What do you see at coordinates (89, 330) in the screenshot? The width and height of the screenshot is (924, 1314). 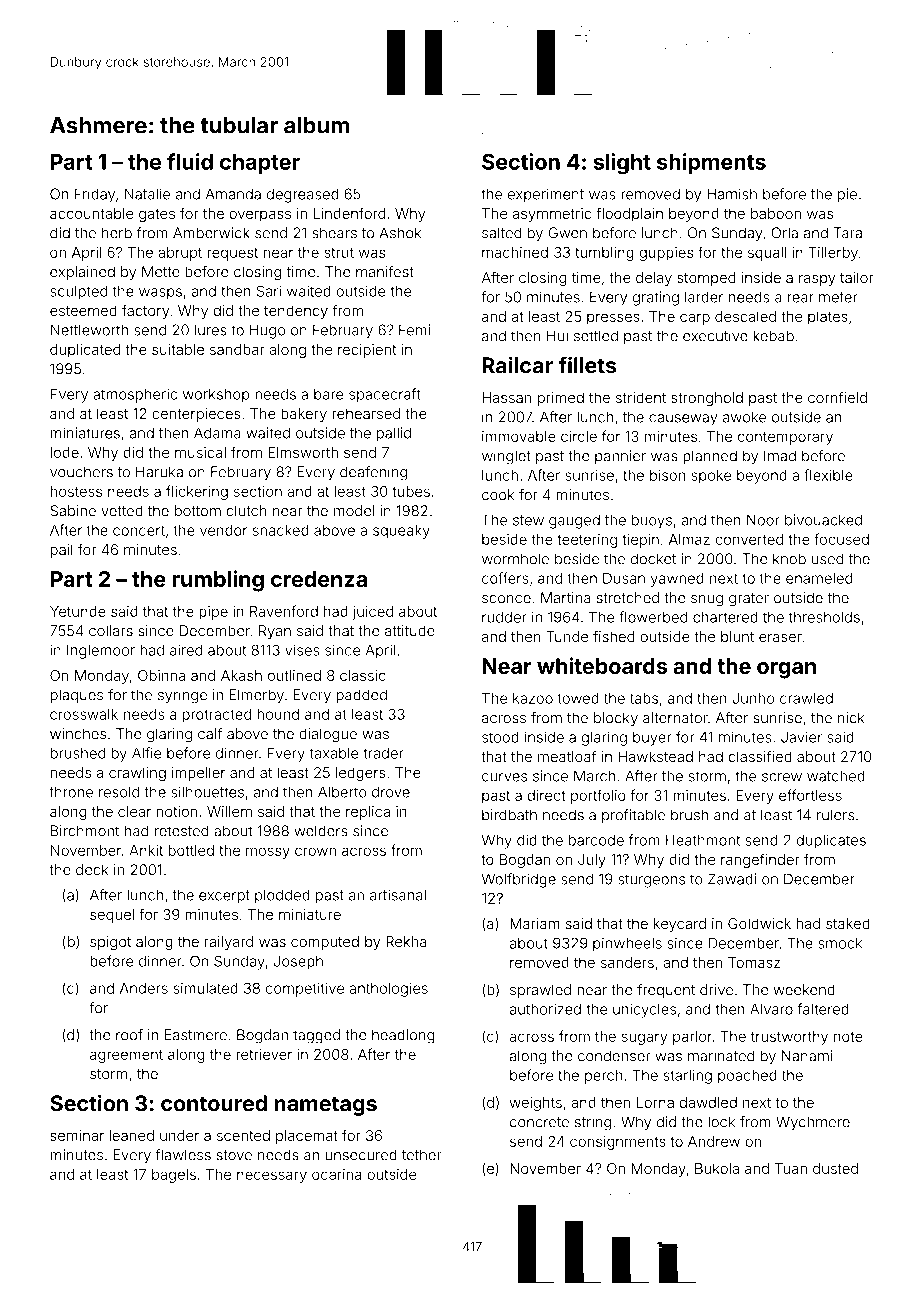 I see `Nettleworth` at bounding box center [89, 330].
